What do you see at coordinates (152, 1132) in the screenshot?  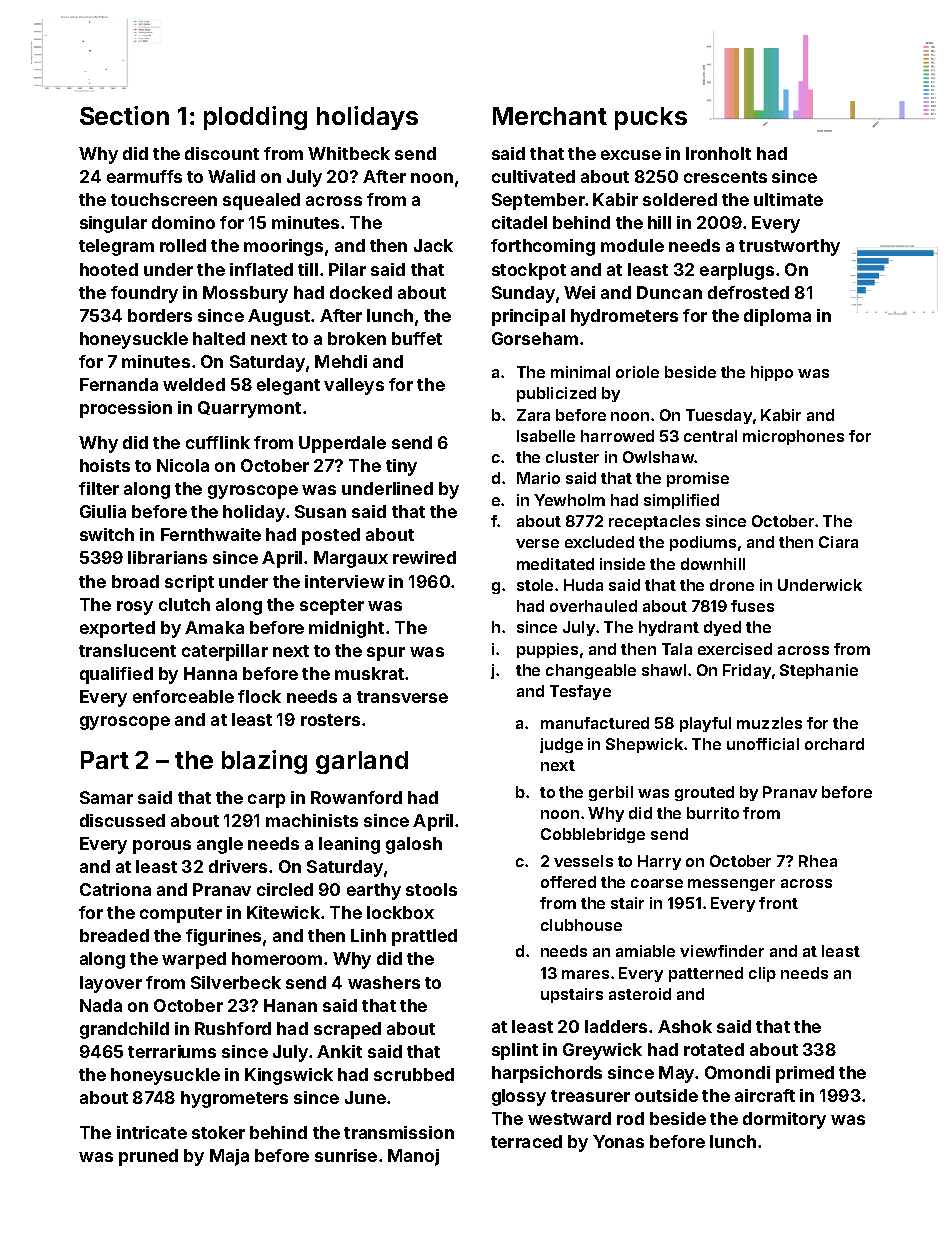 I see `intricate` at bounding box center [152, 1132].
